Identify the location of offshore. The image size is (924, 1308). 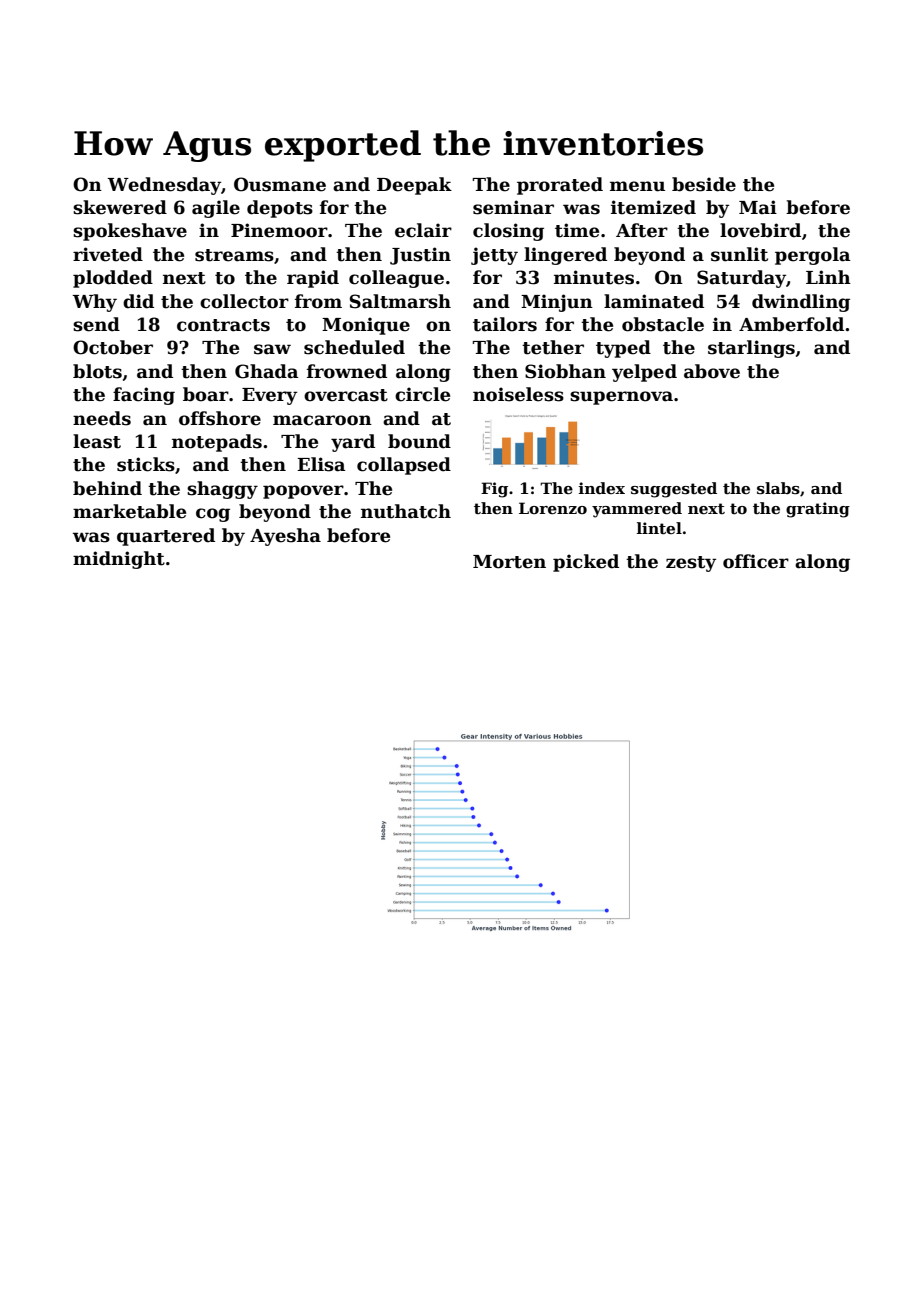
(220, 418).
